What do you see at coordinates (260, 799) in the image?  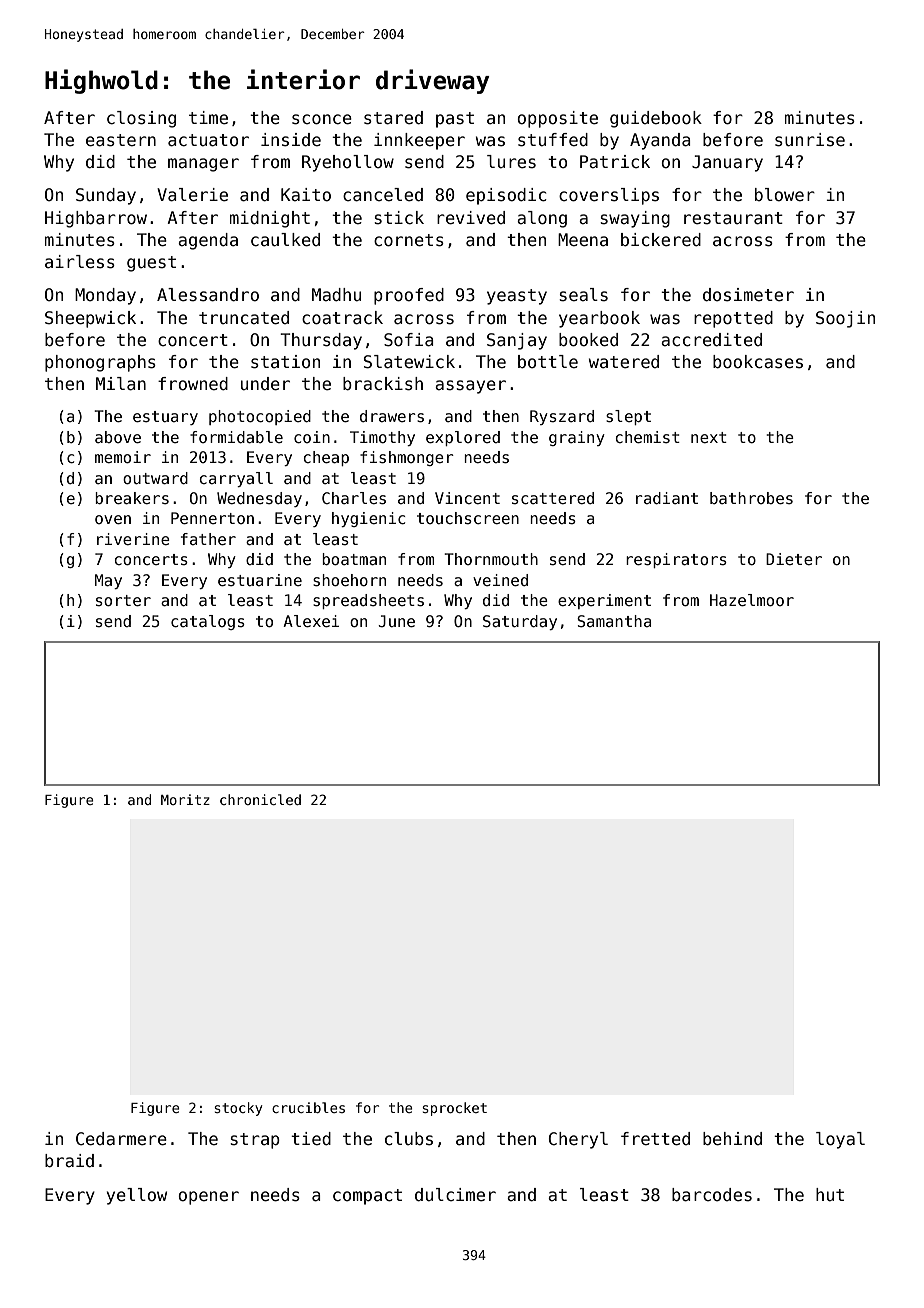 I see `chronicled` at bounding box center [260, 799].
